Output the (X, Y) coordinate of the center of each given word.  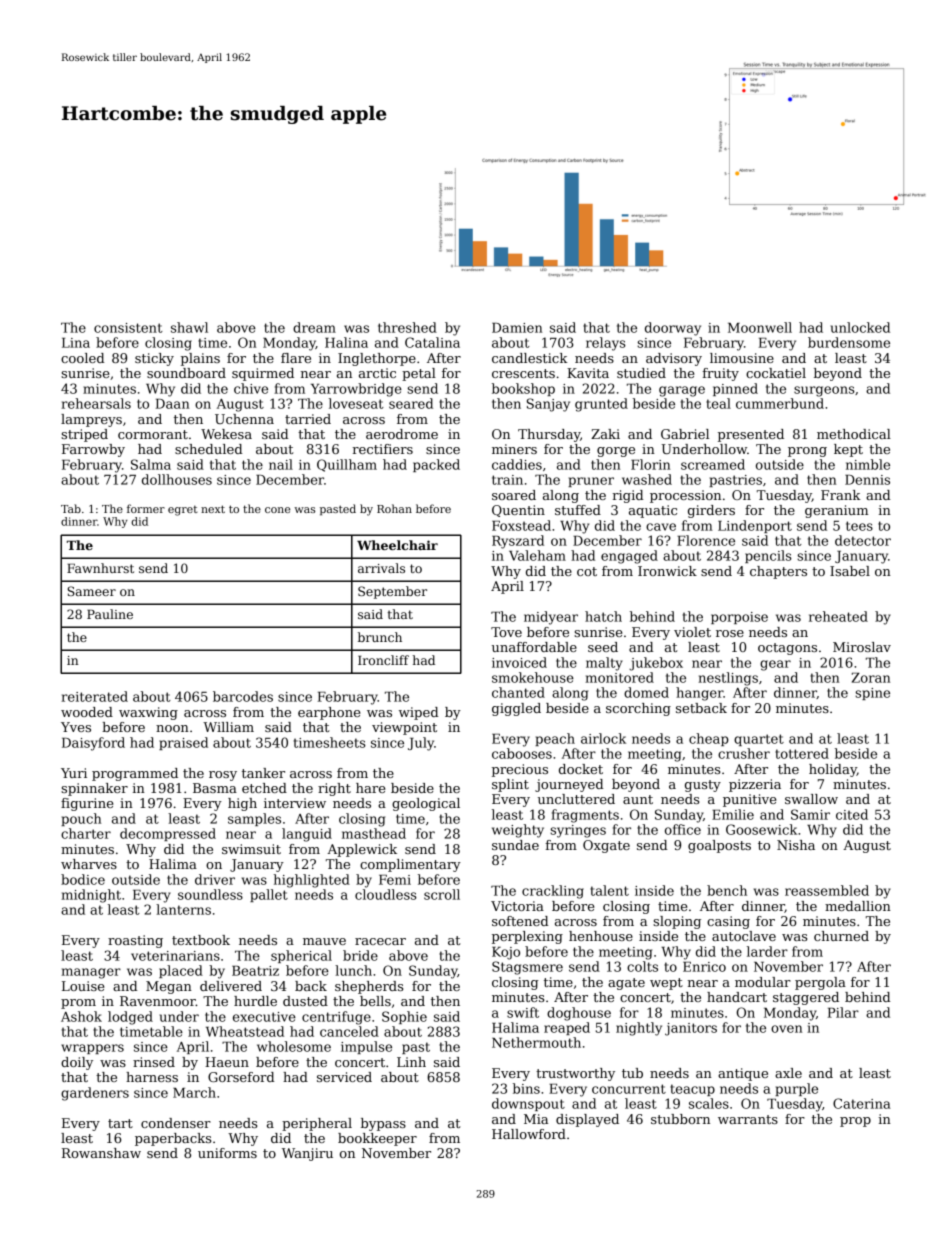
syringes (578, 831)
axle (788, 1073)
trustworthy (575, 1074)
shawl (189, 327)
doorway (673, 329)
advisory (674, 359)
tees (859, 526)
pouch (81, 819)
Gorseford (241, 1077)
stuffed (578, 510)
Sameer (91, 591)
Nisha (796, 845)
